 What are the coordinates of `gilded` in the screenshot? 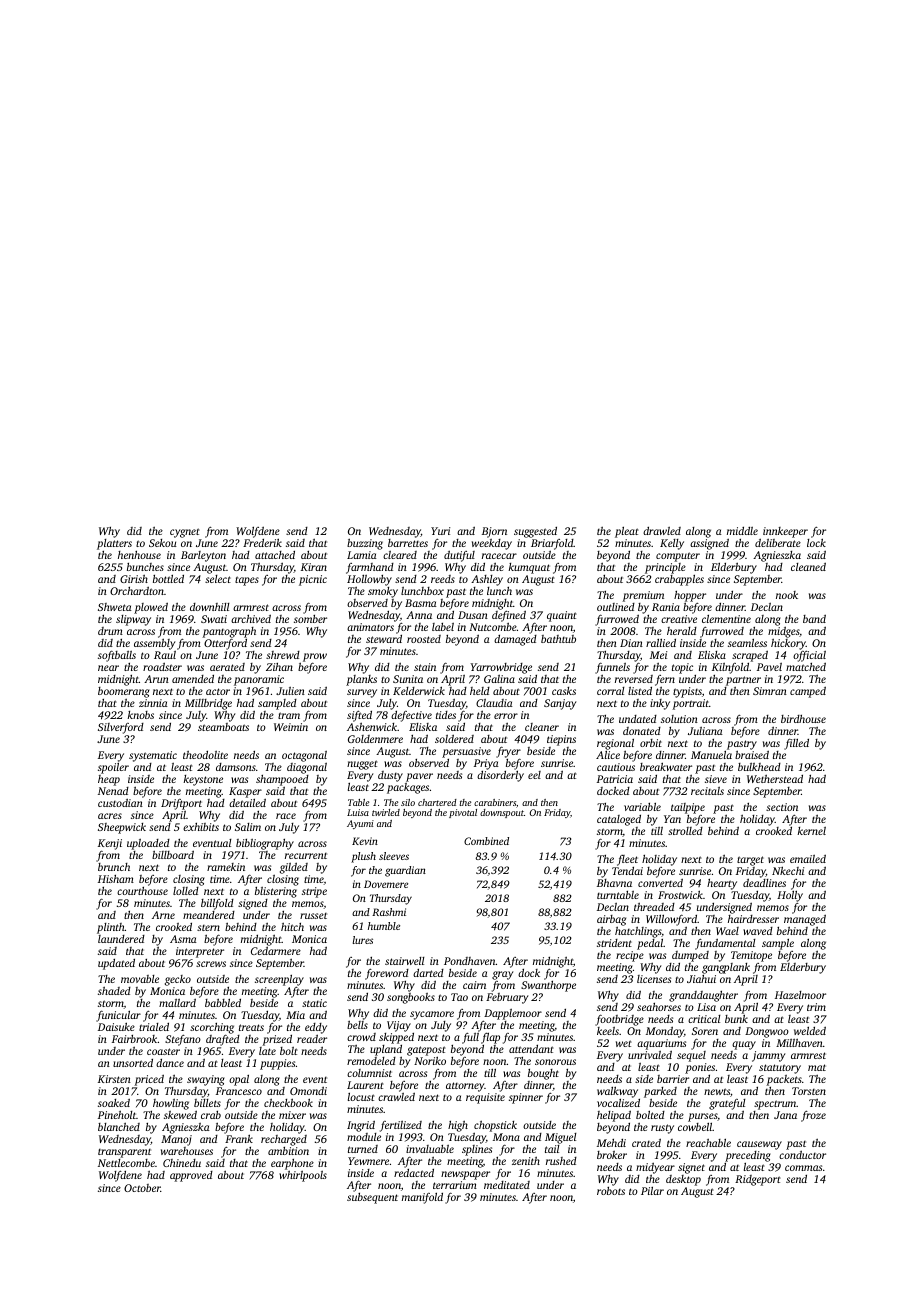 It's located at (294, 868).
